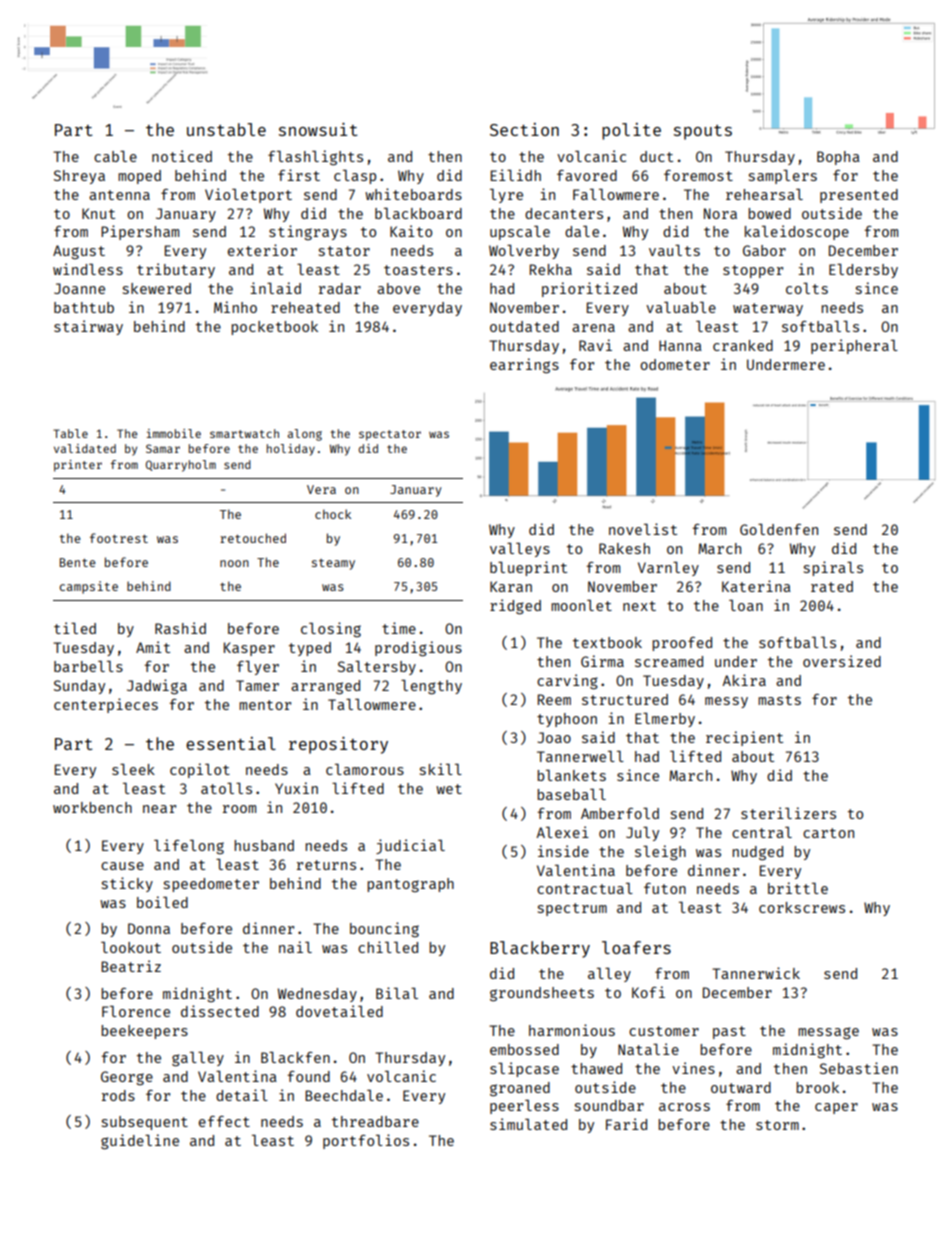 The height and width of the page is (1233, 952). Describe the element at coordinates (859, 1068) in the page. I see `Sebastien` at that location.
